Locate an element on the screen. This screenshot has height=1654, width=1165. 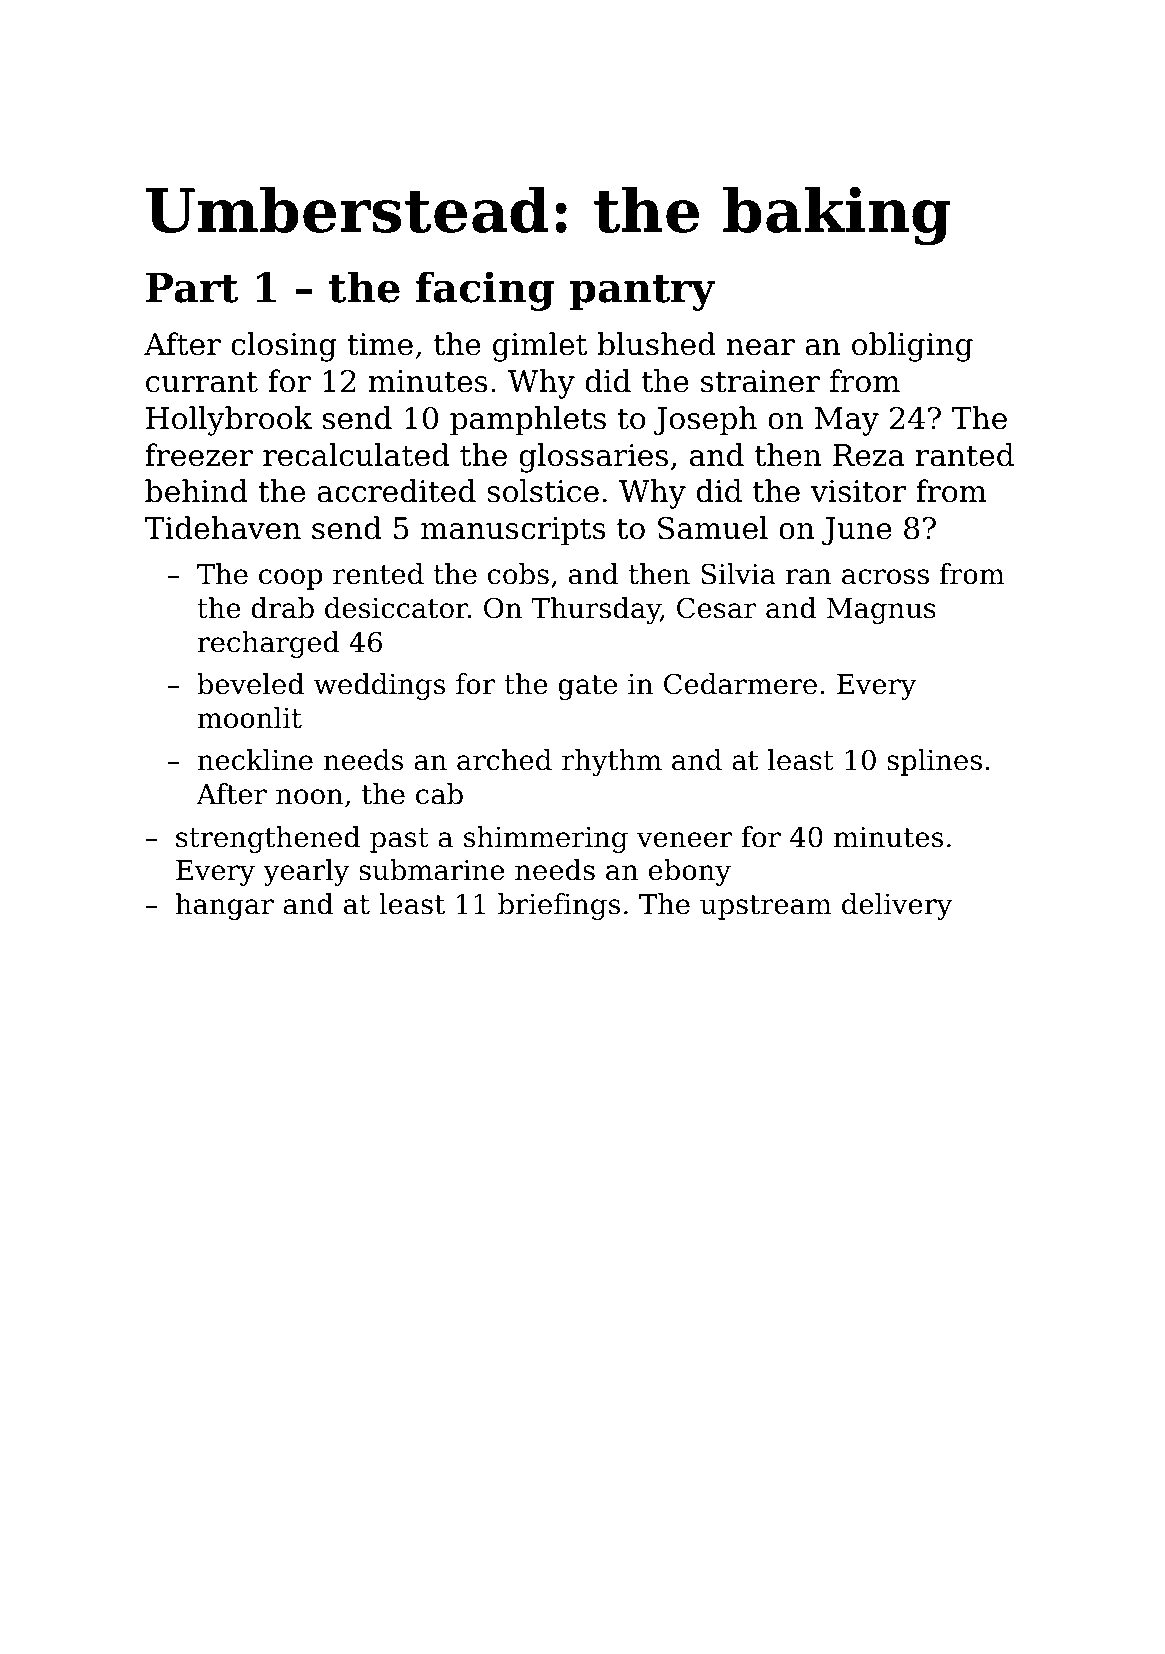
weddings is located at coordinates (379, 686).
